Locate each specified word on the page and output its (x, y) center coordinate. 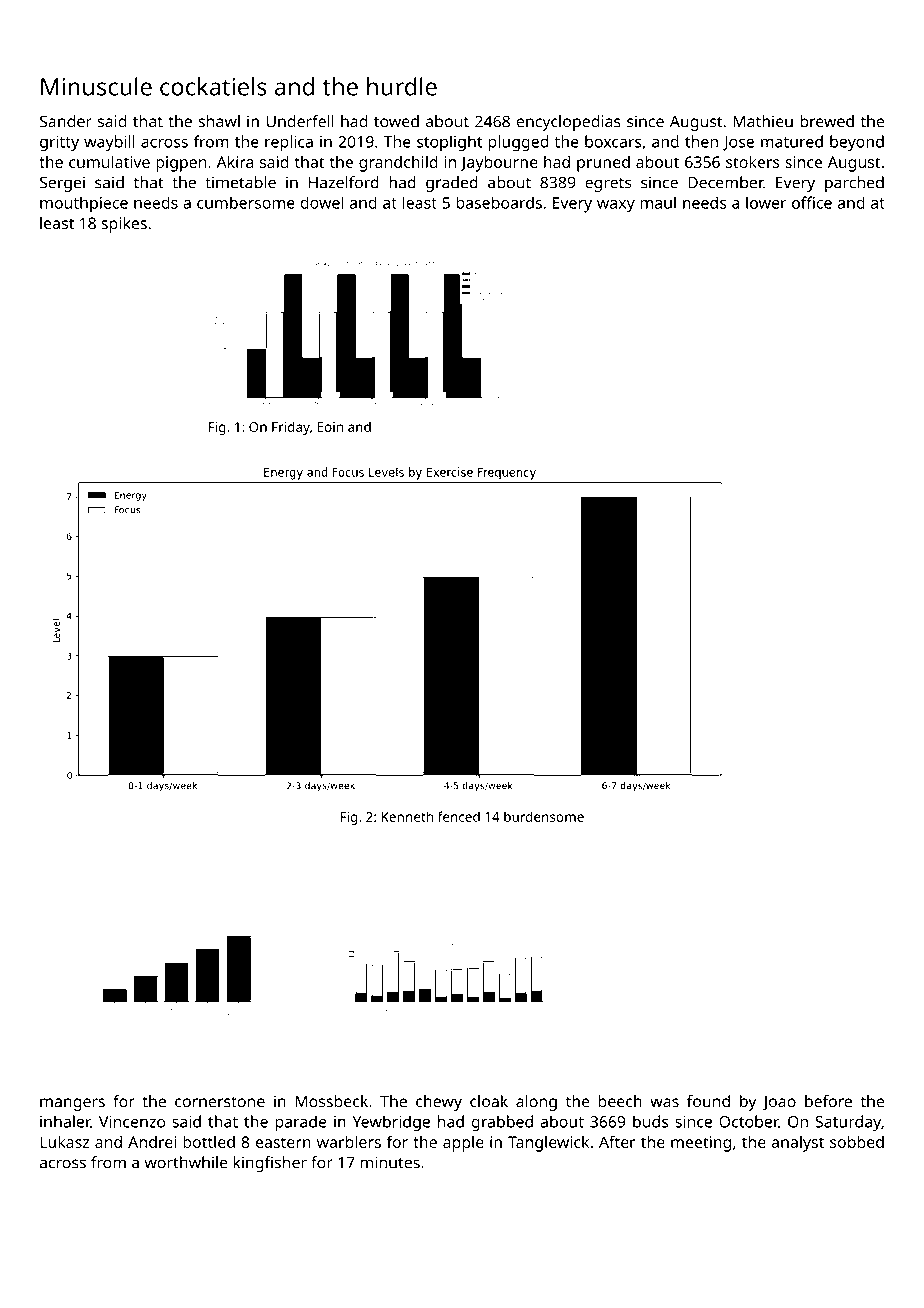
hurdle (402, 86)
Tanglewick (548, 1144)
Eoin (330, 427)
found (708, 1101)
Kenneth (407, 816)
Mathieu (763, 121)
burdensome (544, 816)
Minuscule (96, 86)
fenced (459, 816)
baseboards (499, 202)
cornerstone (220, 1102)
